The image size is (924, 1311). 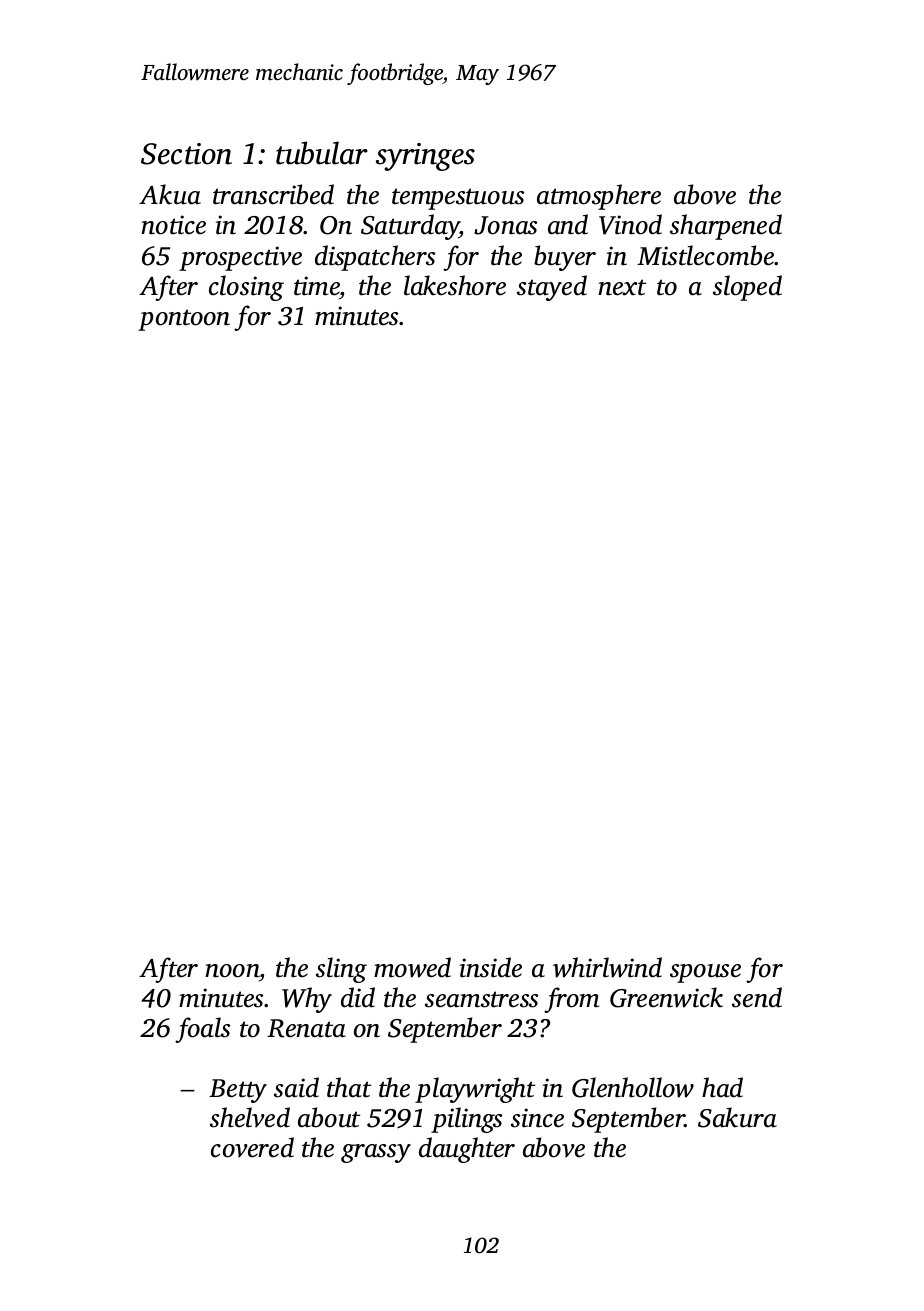 What do you see at coordinates (458, 199) in the screenshot?
I see `tempestuous` at bounding box center [458, 199].
